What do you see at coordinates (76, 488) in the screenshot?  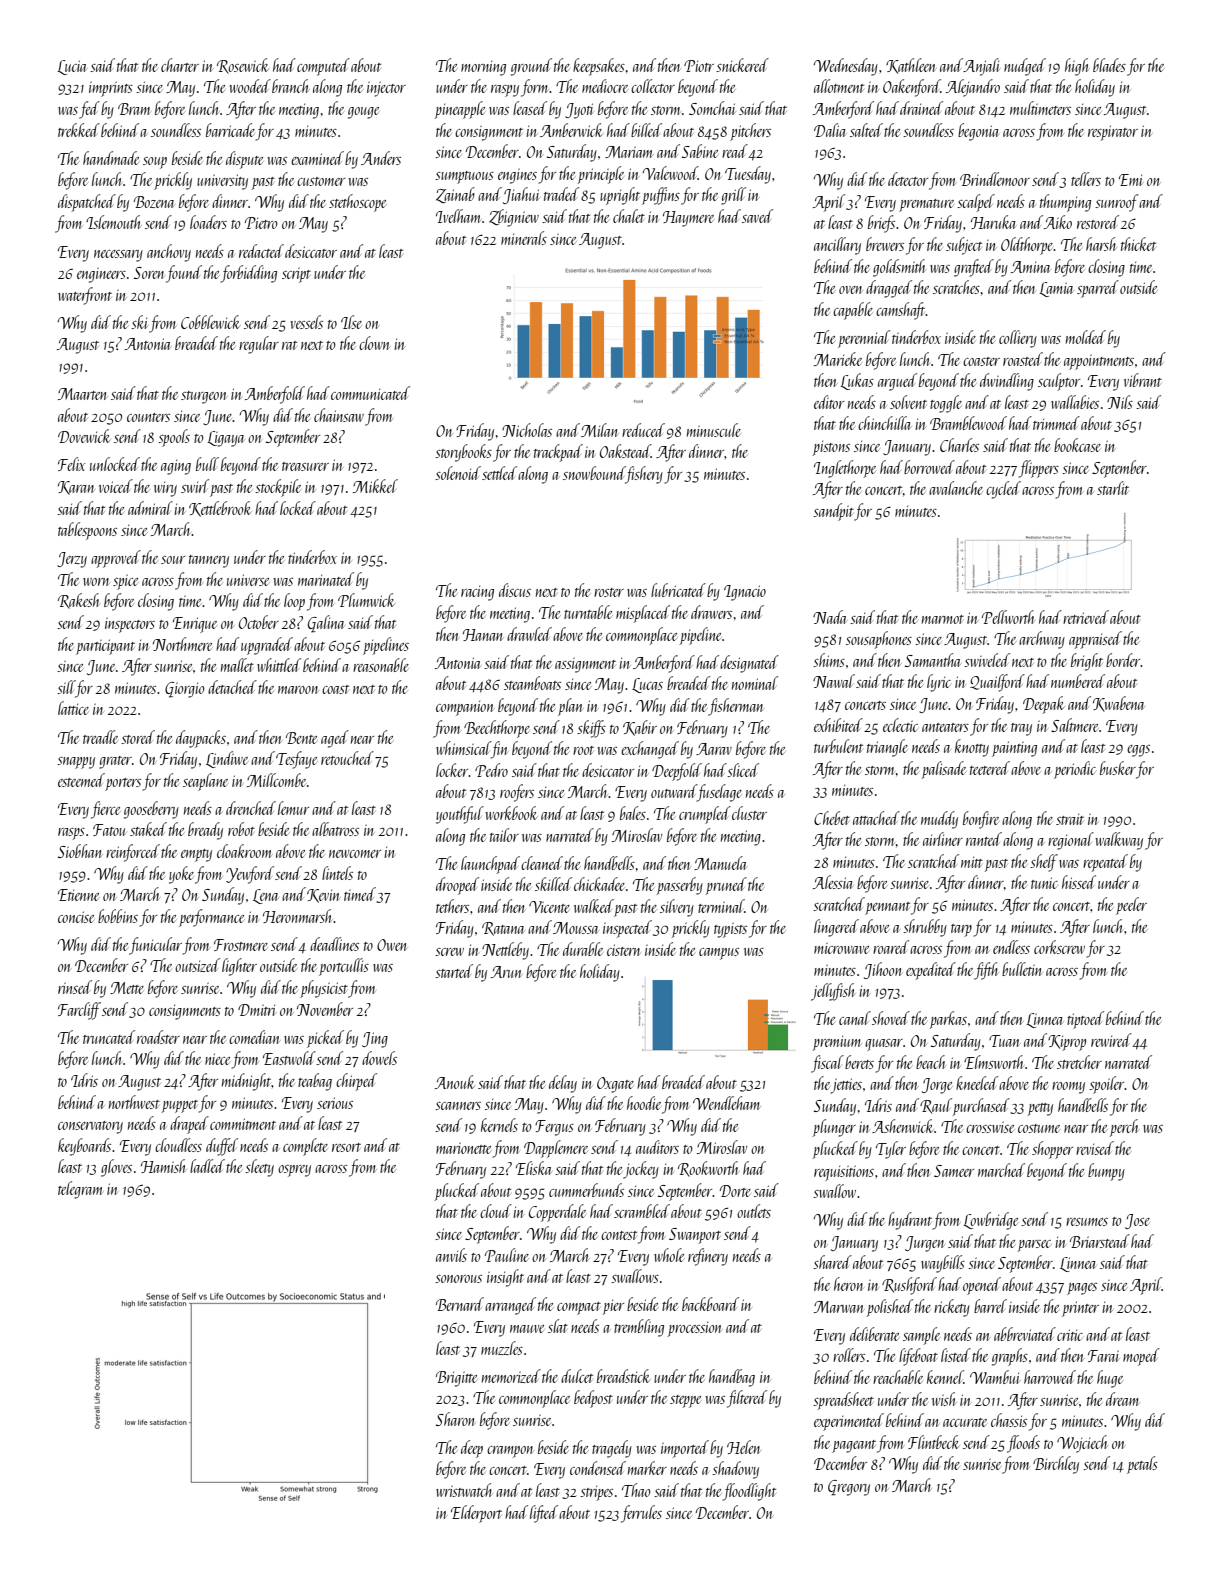 I see `Karan` at bounding box center [76, 488].
